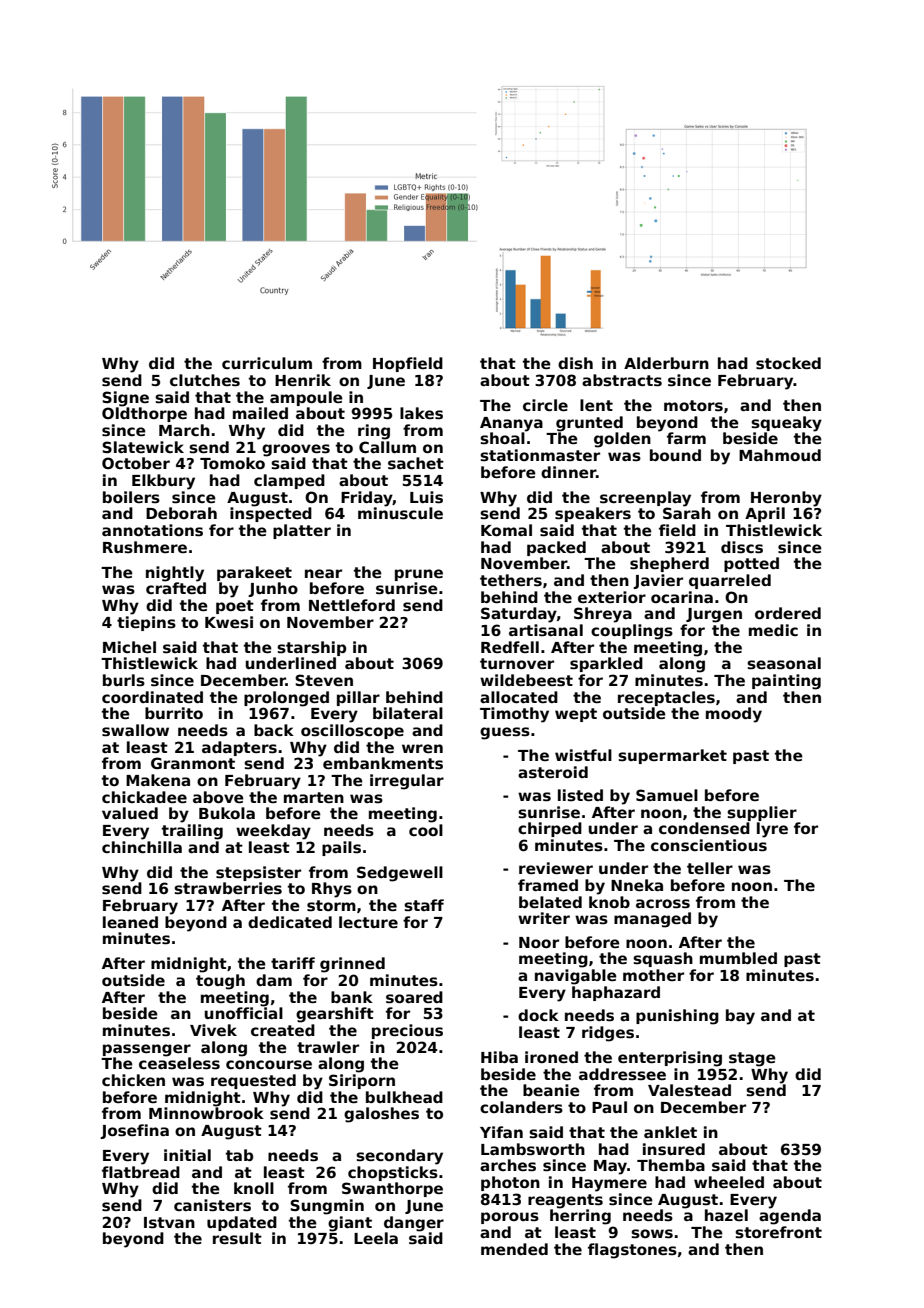 The image size is (924, 1308). What do you see at coordinates (323, 573) in the screenshot?
I see `near` at bounding box center [323, 573].
